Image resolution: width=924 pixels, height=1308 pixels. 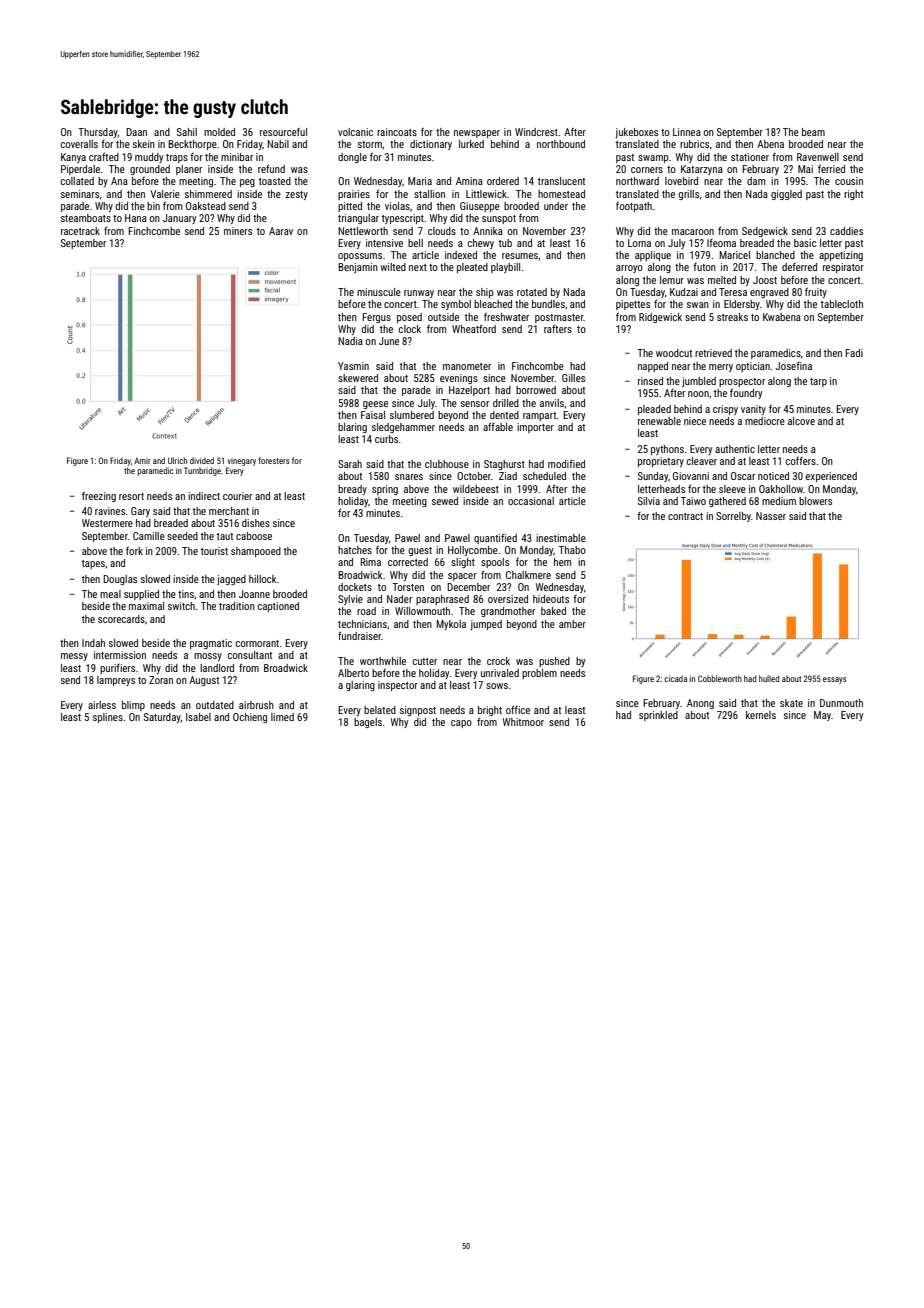 I want to click on dictionary, so click(x=431, y=145).
